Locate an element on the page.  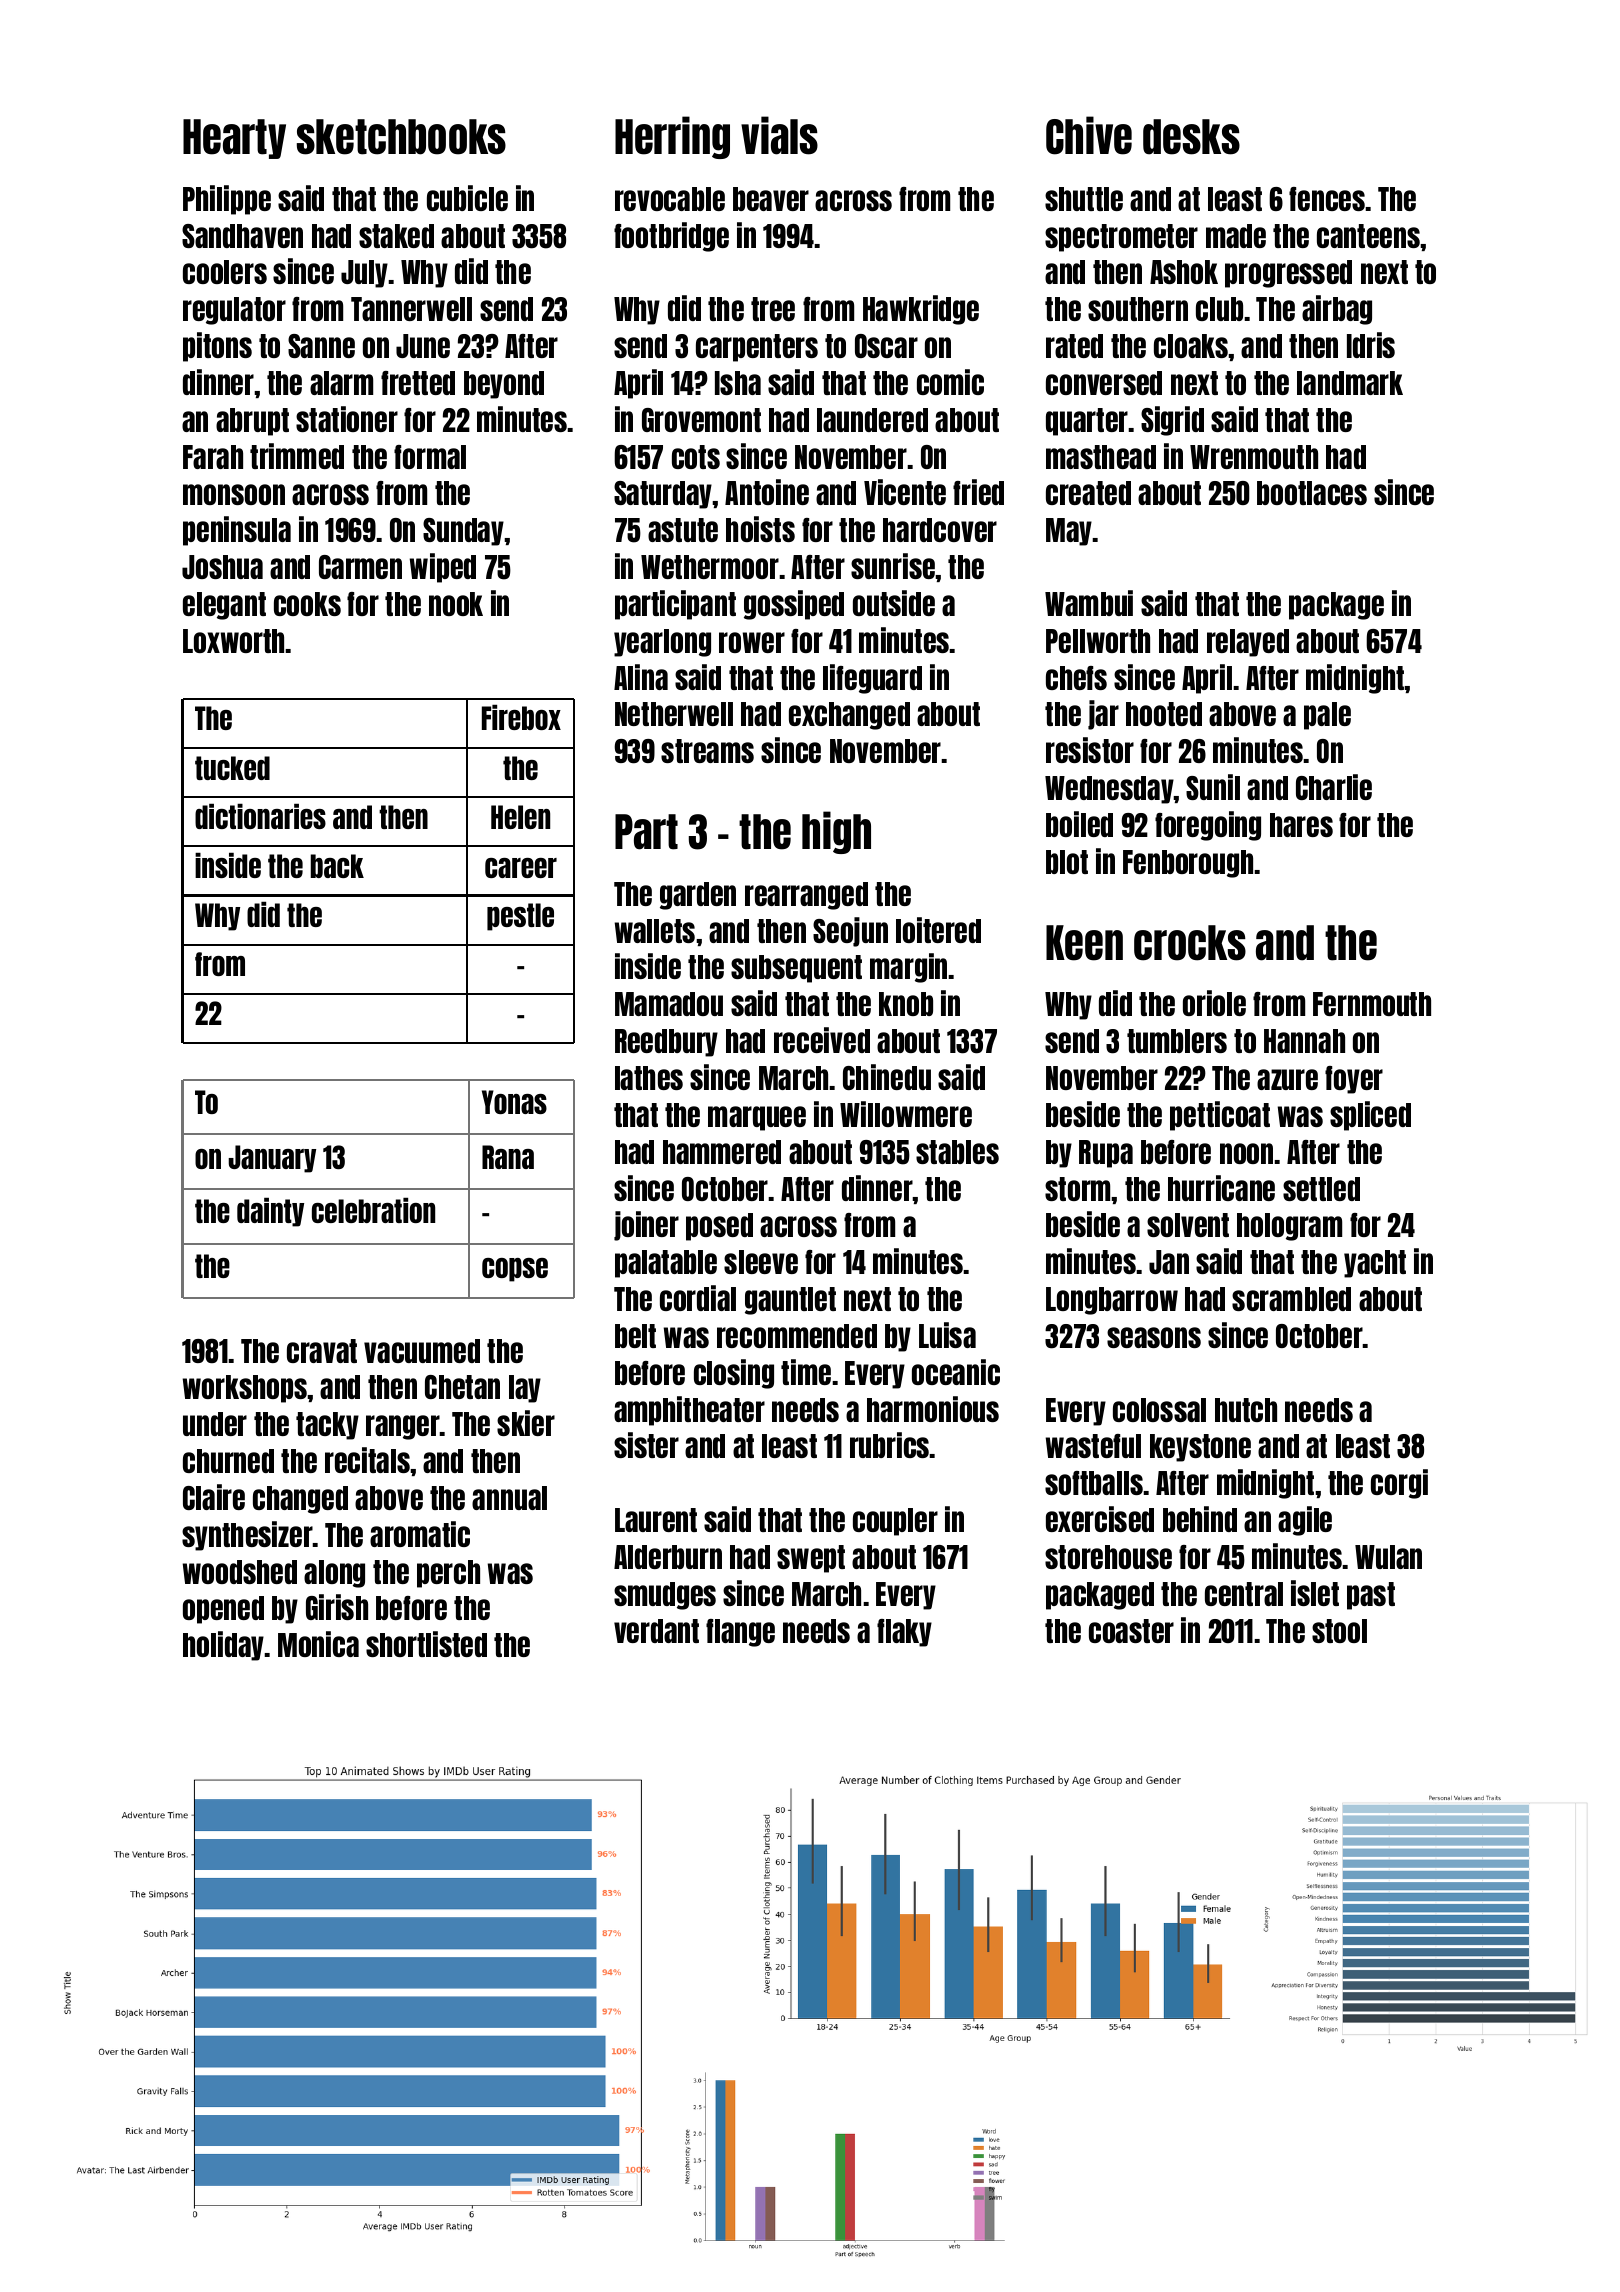
holiday is located at coordinates (224, 1646).
